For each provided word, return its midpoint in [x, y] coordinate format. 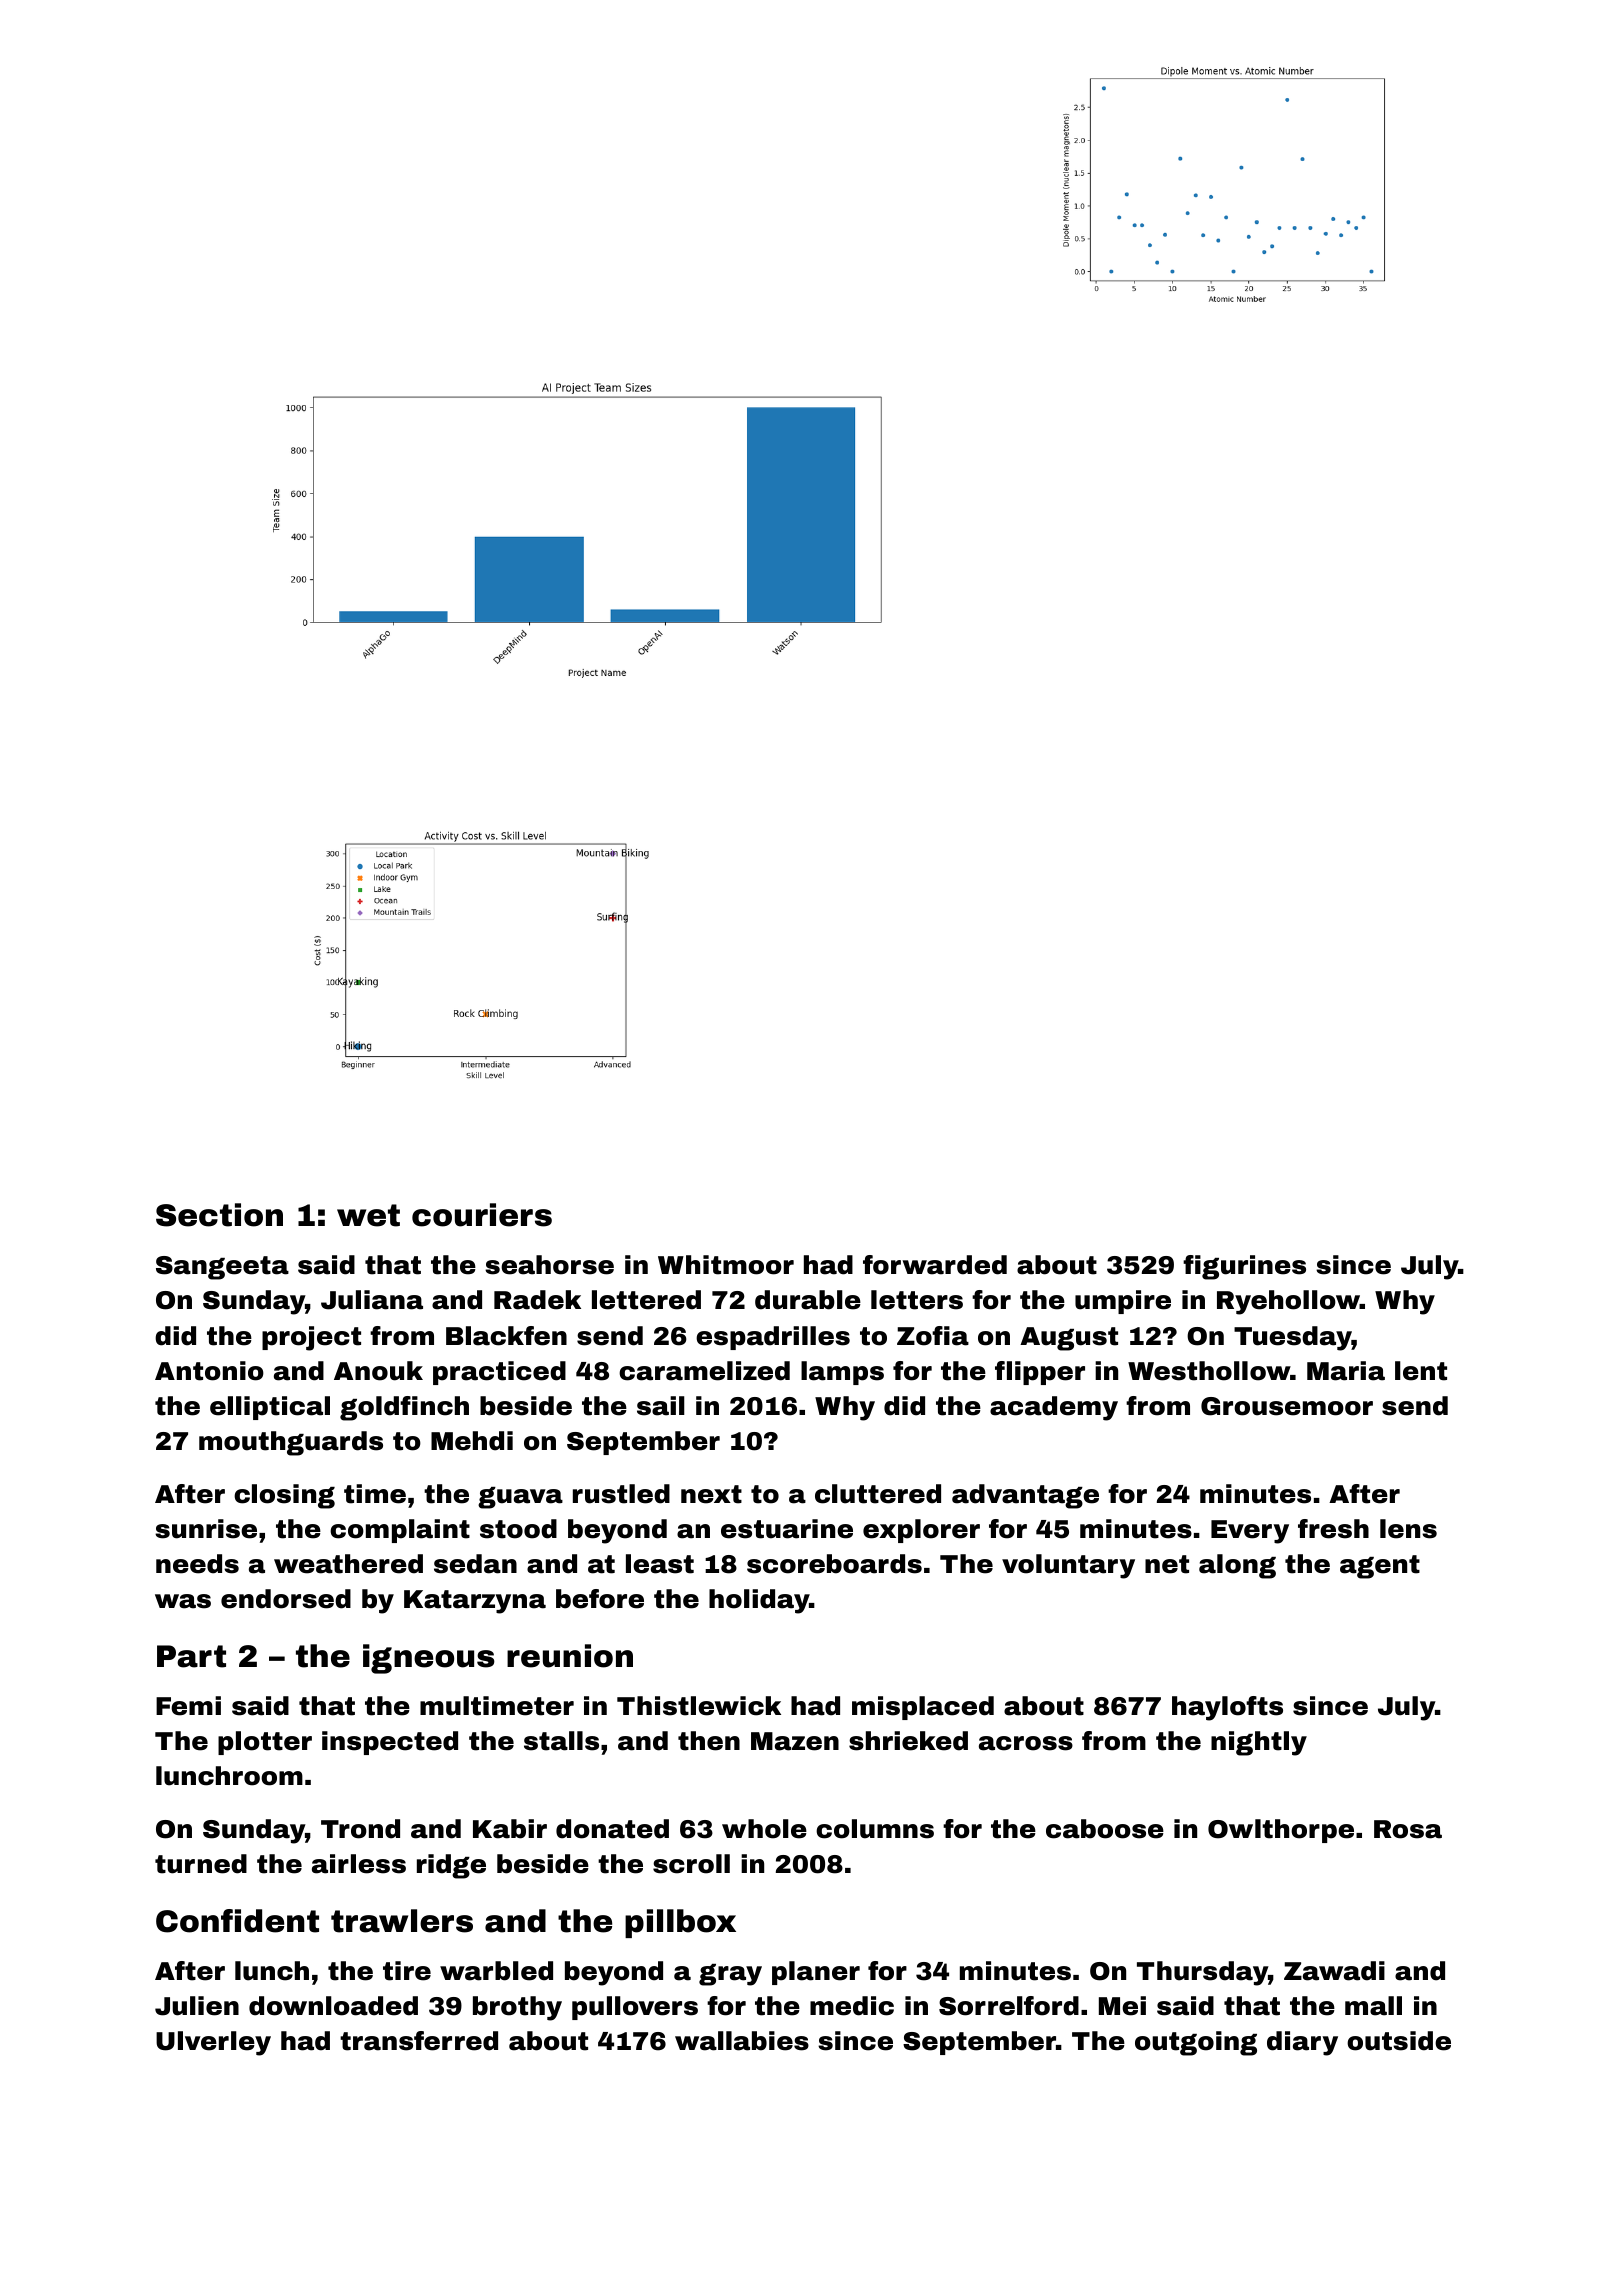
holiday [759, 1601]
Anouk [378, 1371]
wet [368, 1215]
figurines [1244, 1267]
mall [1373, 2006]
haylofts [1227, 1708]
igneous [429, 1659]
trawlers [402, 1921]
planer [816, 1973]
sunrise [206, 1529]
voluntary [1068, 1566]
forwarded [935, 1265]
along [1237, 1566]
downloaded [333, 2006]
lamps [842, 1373]
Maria [1346, 1371]
